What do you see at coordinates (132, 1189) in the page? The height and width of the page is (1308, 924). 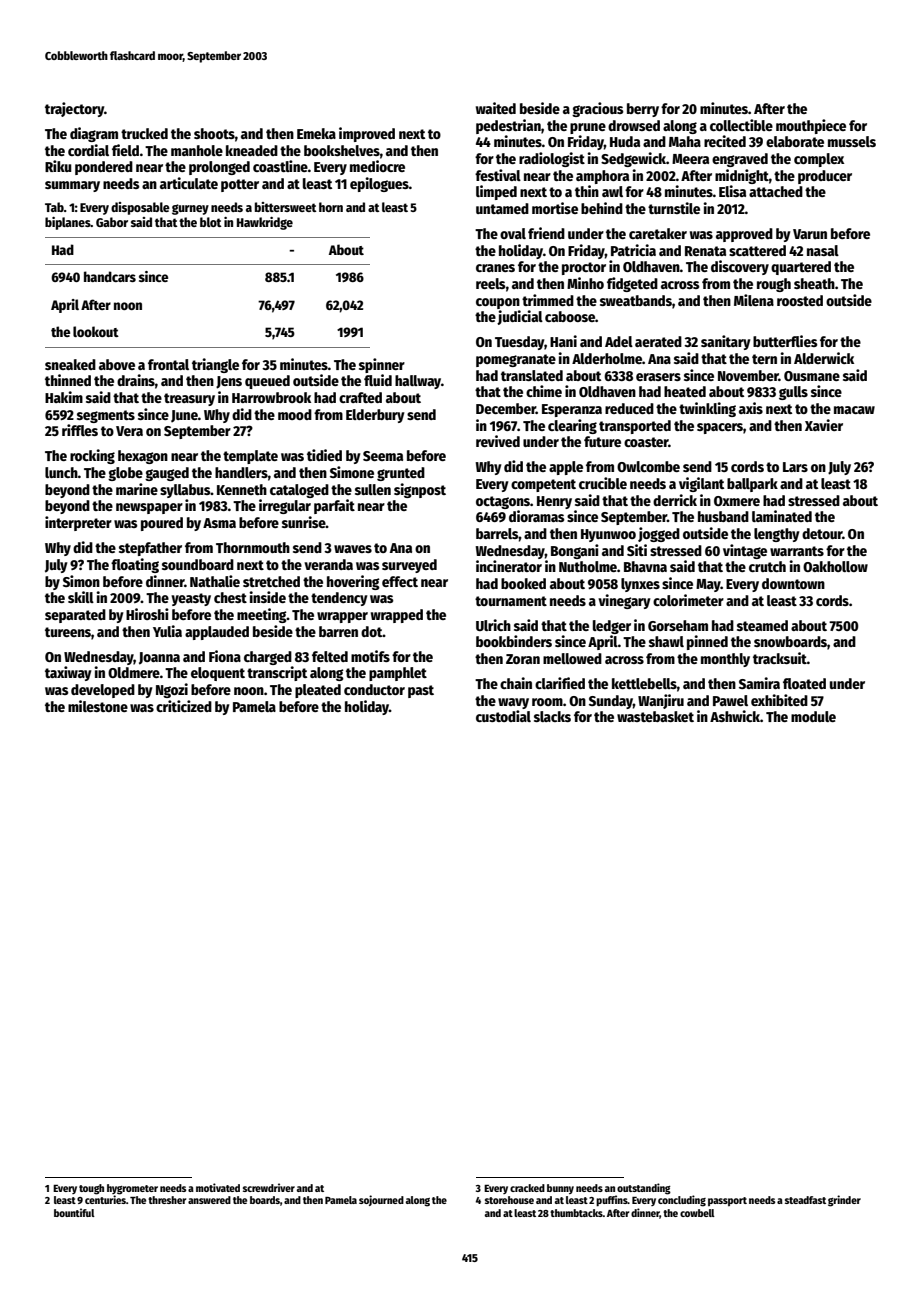 I see `hygrometer` at bounding box center [132, 1189].
